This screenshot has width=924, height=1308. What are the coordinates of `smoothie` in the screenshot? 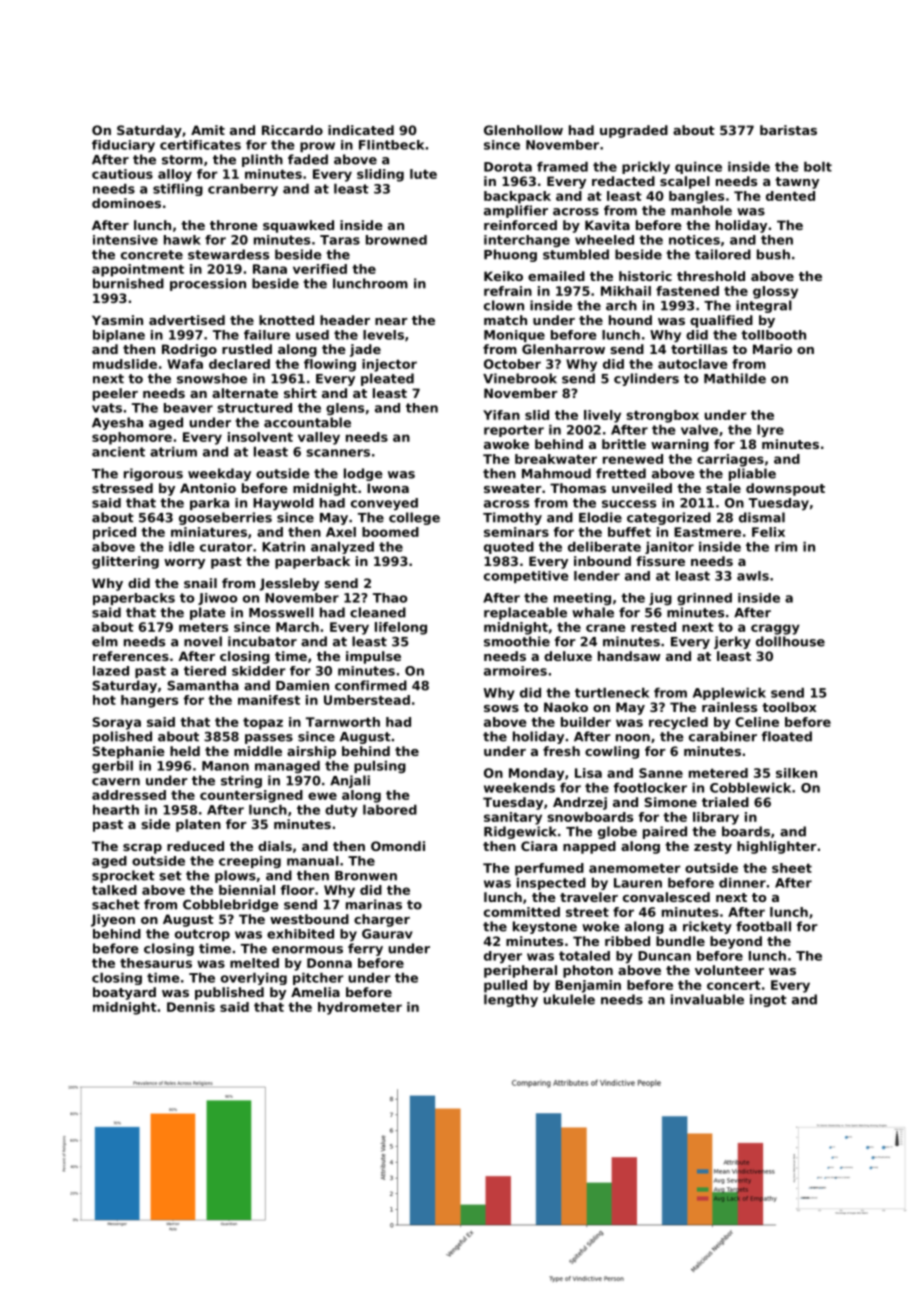 It's located at (517, 641).
